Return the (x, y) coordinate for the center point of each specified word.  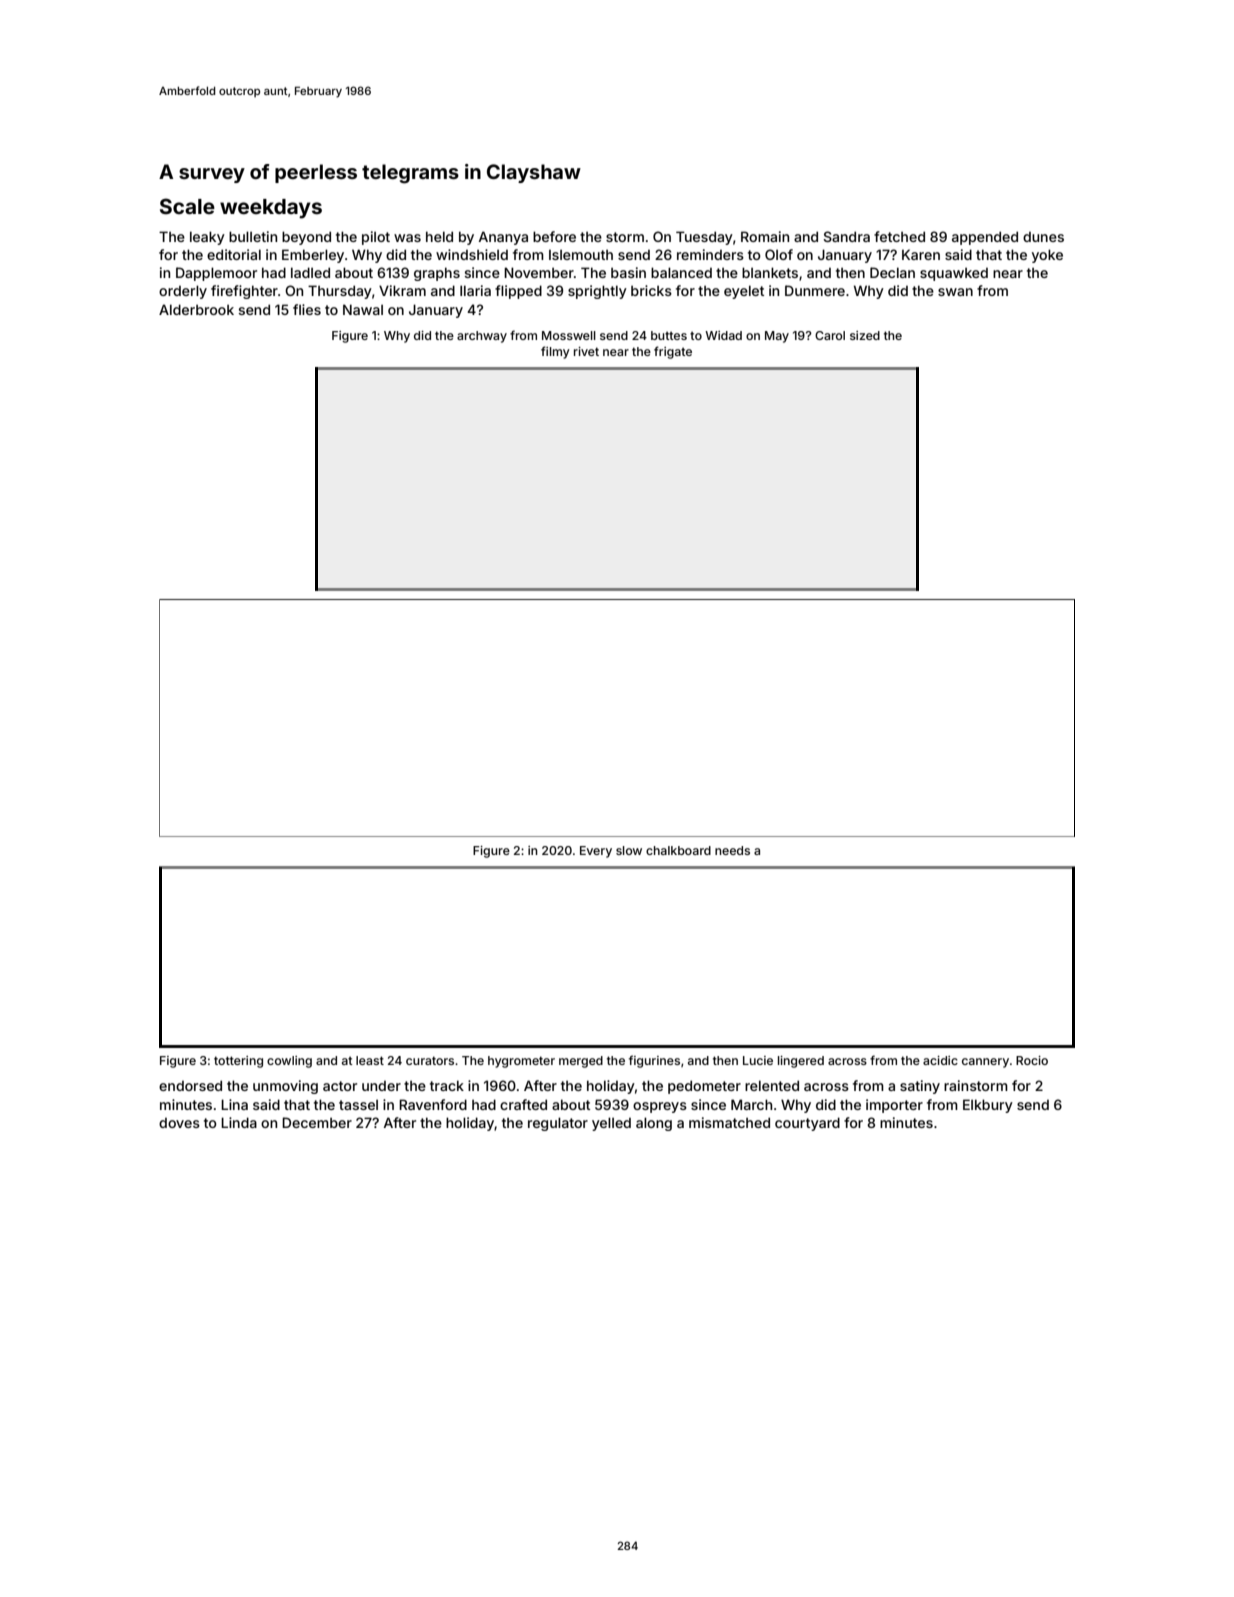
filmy (555, 352)
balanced (681, 272)
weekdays (271, 209)
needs (732, 850)
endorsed (190, 1085)
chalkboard (678, 850)
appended (985, 238)
